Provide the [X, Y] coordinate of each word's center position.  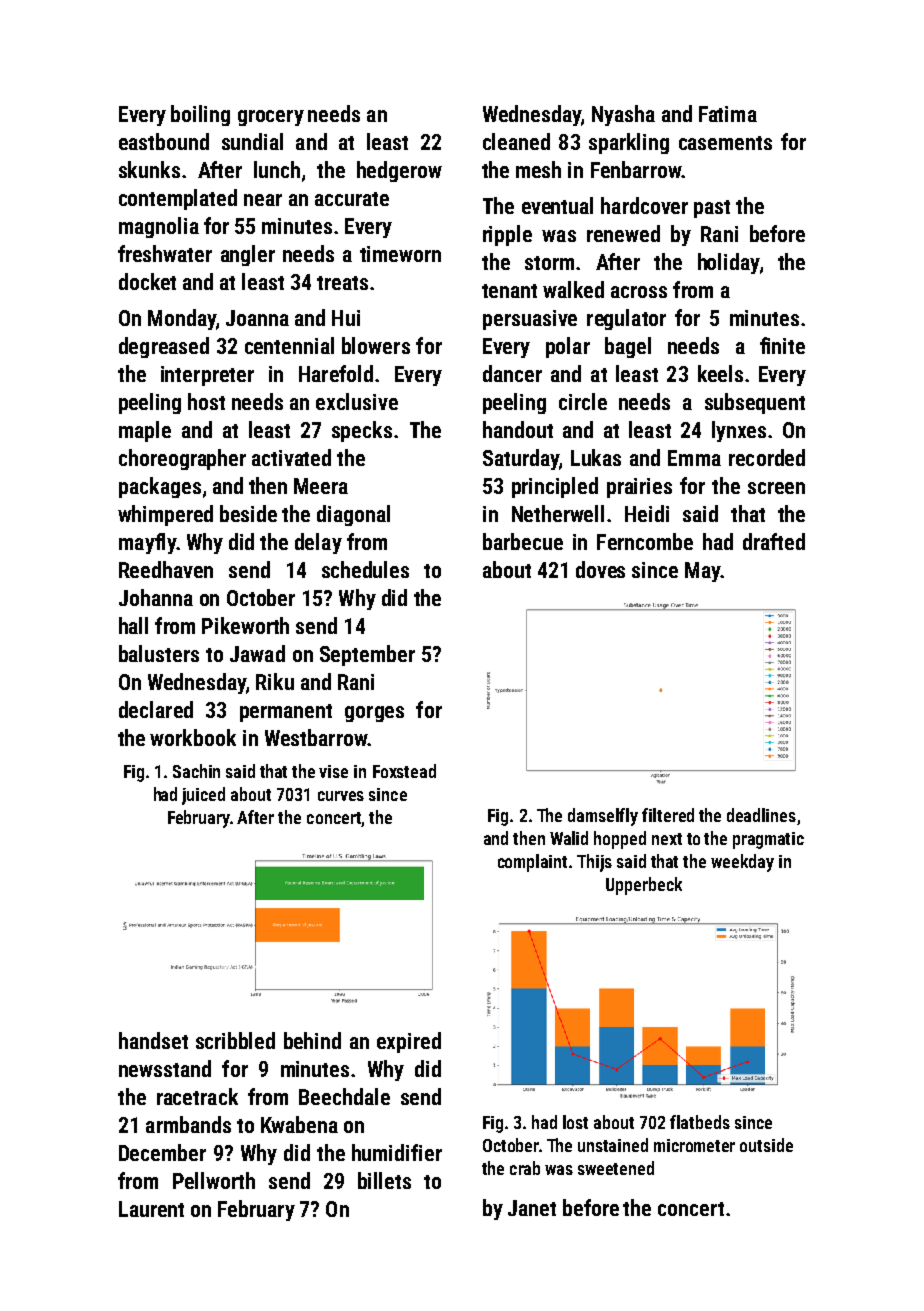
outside [766, 1145]
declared [156, 709]
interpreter [207, 376]
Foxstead [404, 771]
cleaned [516, 141]
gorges [374, 714]
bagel [628, 347]
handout [518, 429]
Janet [532, 1208]
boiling [200, 115]
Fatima [728, 114]
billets [384, 1180]
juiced [203, 796]
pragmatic [768, 840]
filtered [668, 815]
